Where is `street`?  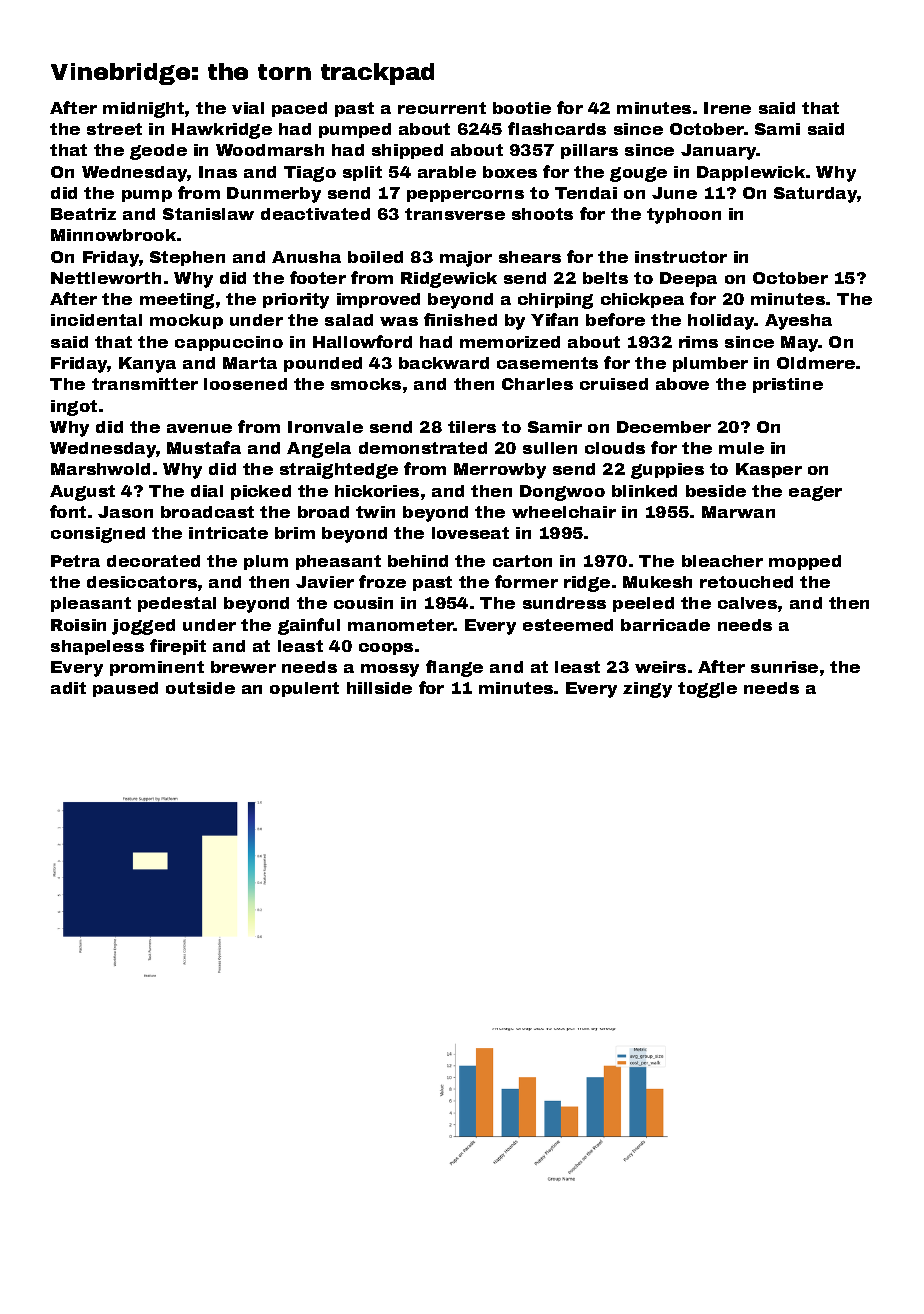 street is located at coordinates (114, 129).
